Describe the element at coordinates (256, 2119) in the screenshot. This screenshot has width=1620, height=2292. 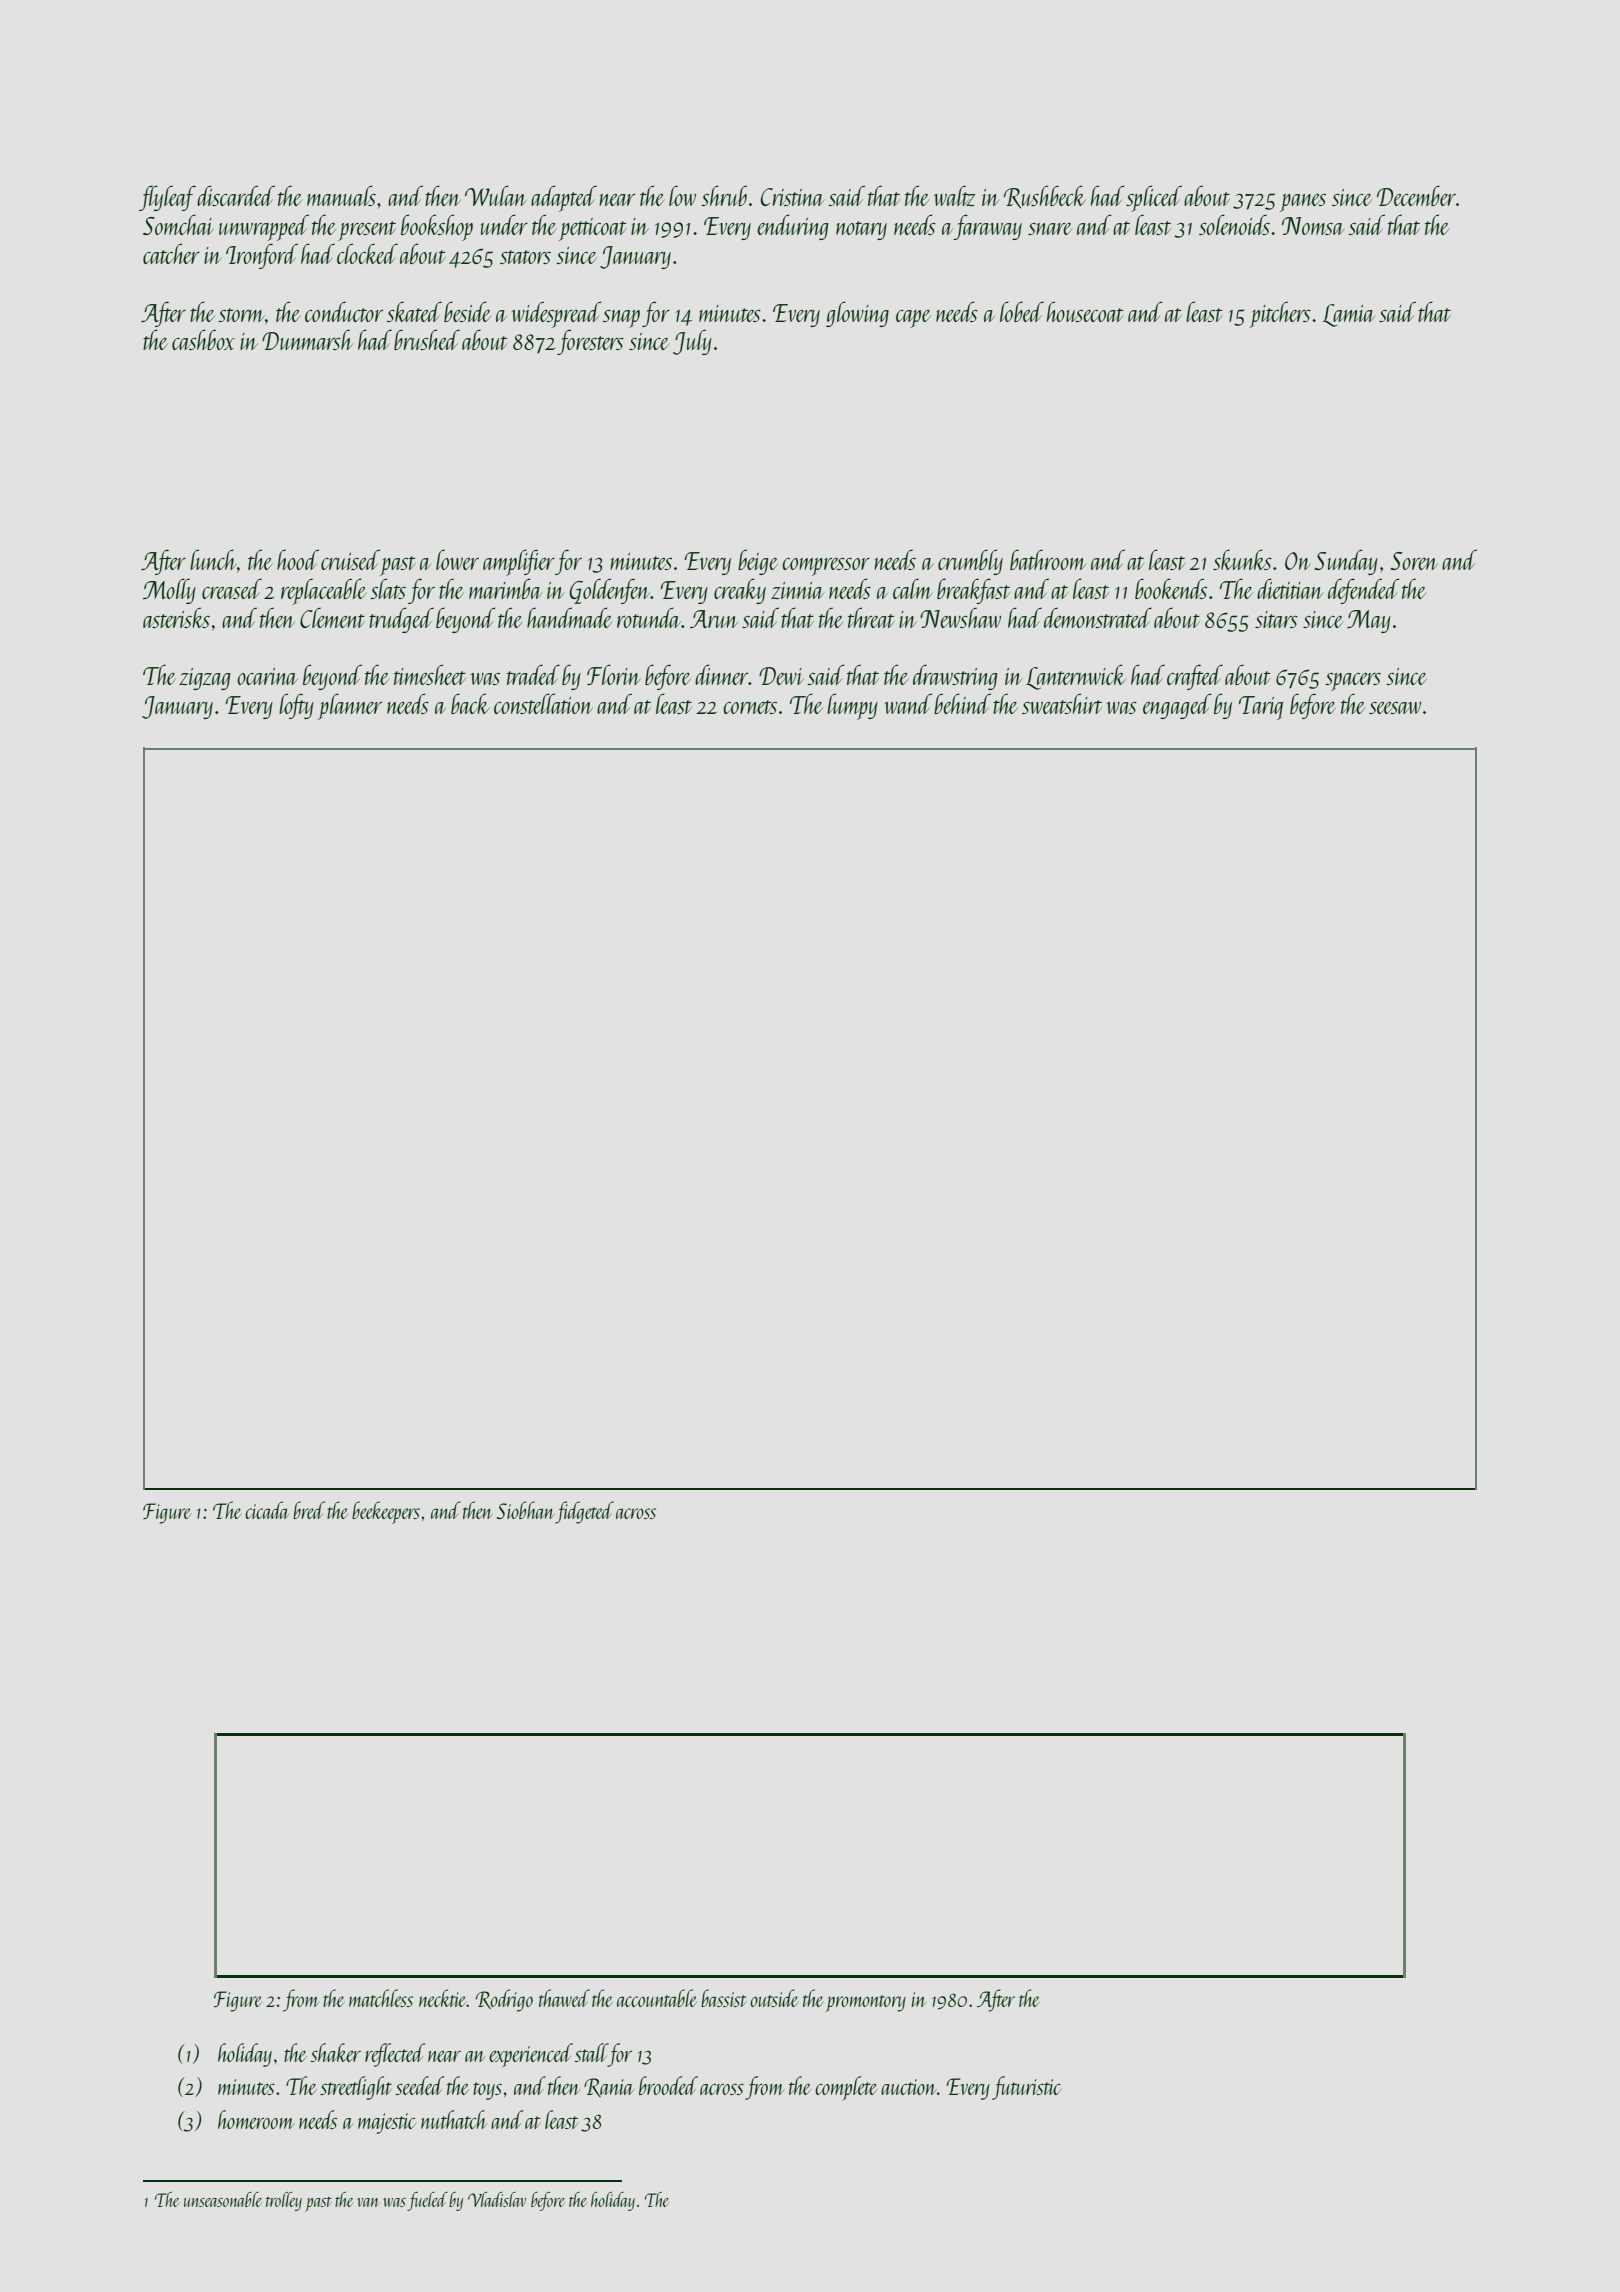
I see `homeroom` at that location.
